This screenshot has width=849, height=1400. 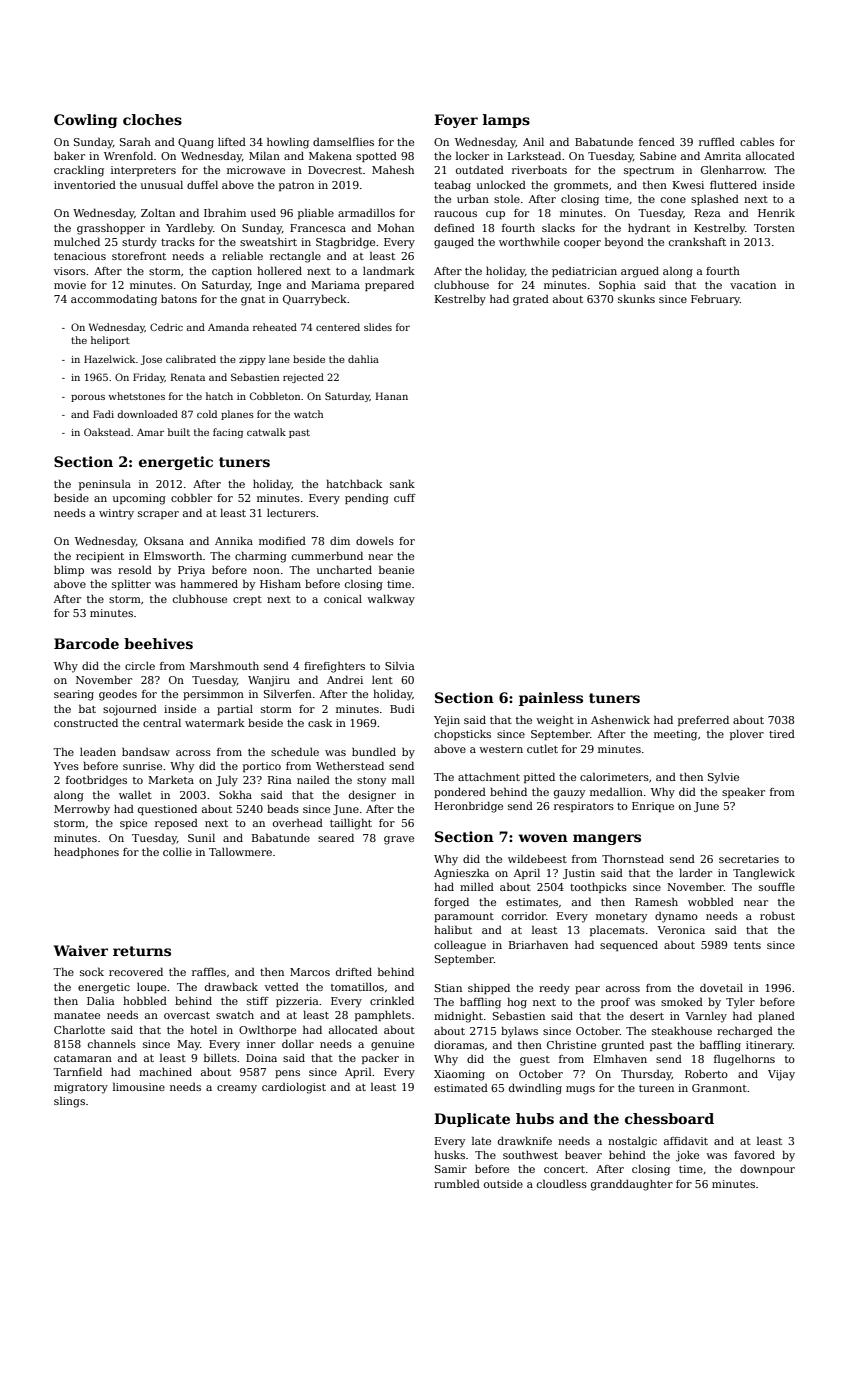 I want to click on rumbled, so click(x=457, y=1183).
